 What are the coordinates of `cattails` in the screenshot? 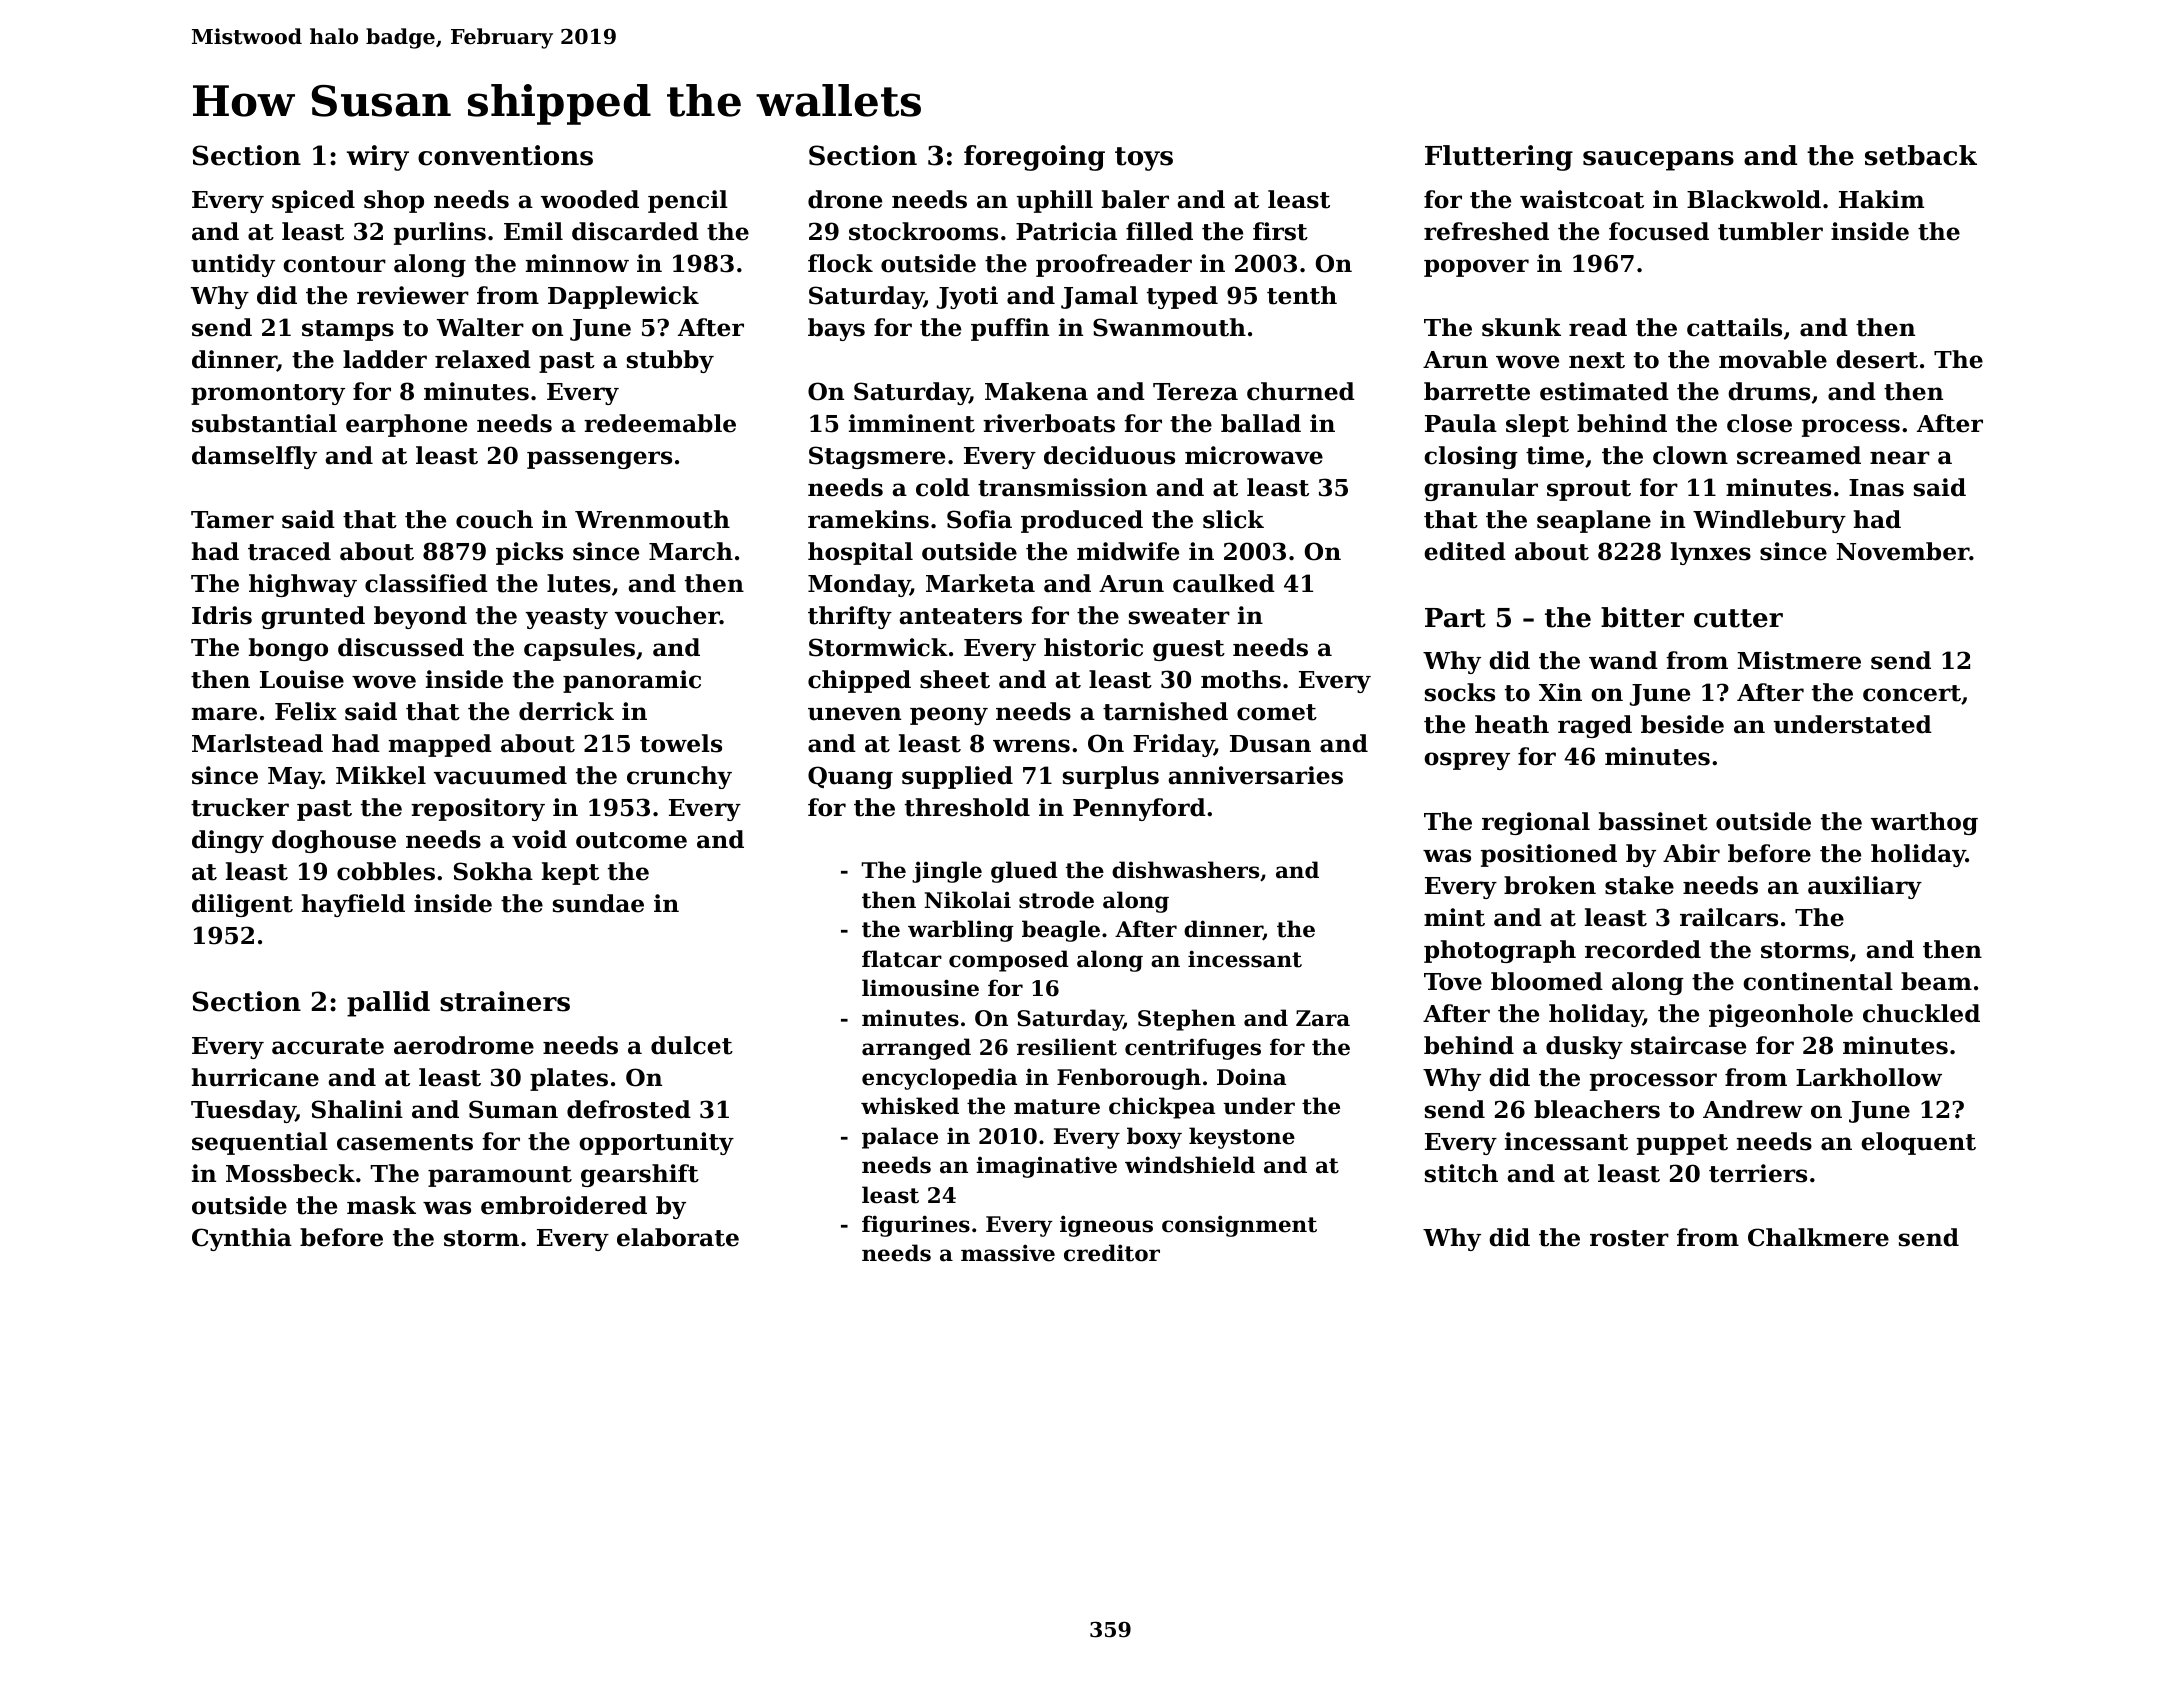 It's located at (1734, 327).
